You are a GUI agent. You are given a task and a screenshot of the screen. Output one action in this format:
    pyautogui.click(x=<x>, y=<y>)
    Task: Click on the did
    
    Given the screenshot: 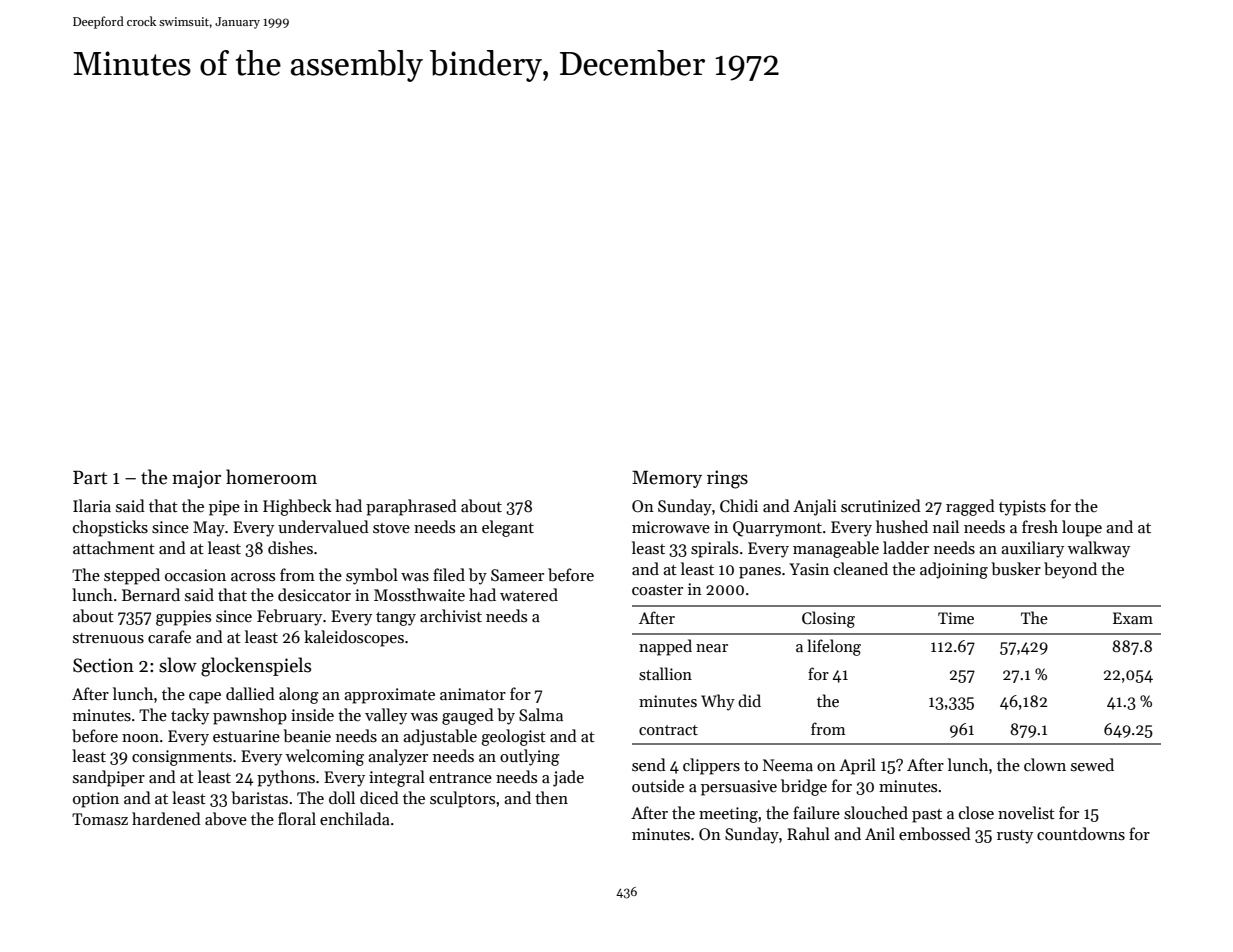 What is the action you would take?
    pyautogui.click(x=749, y=700)
